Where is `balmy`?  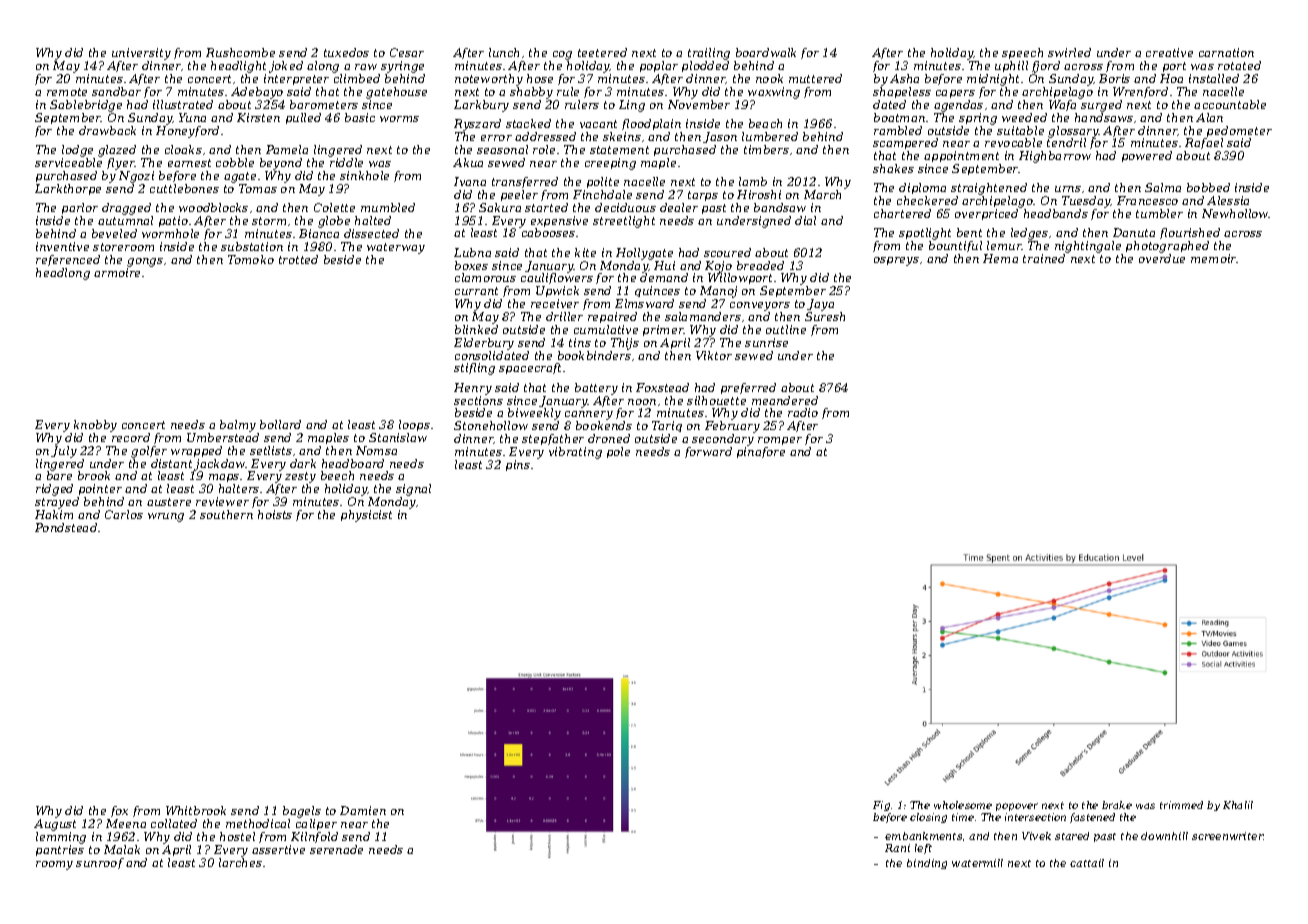
balmy is located at coordinates (238, 426).
